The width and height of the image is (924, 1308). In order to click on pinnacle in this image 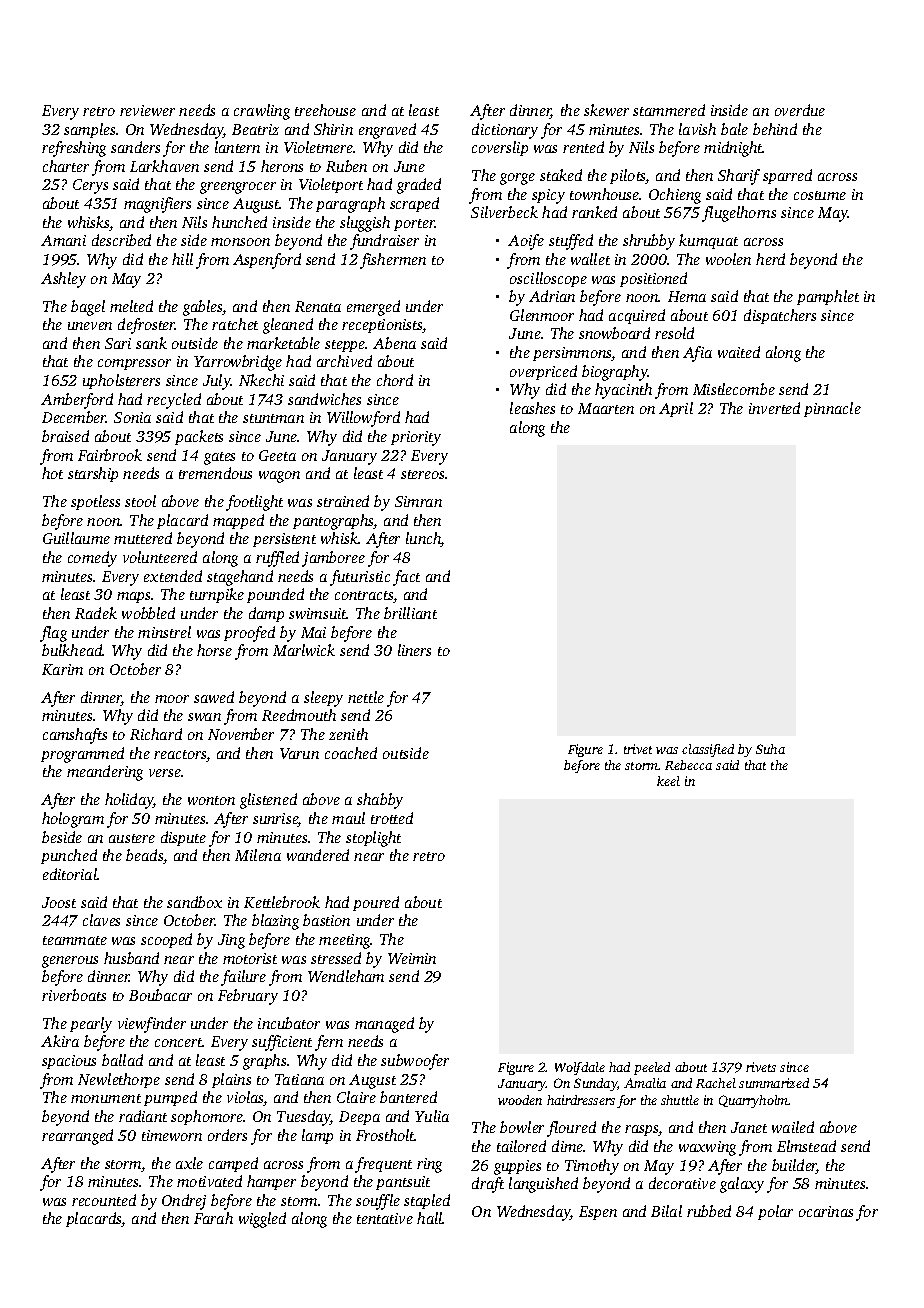, I will do `click(832, 409)`.
